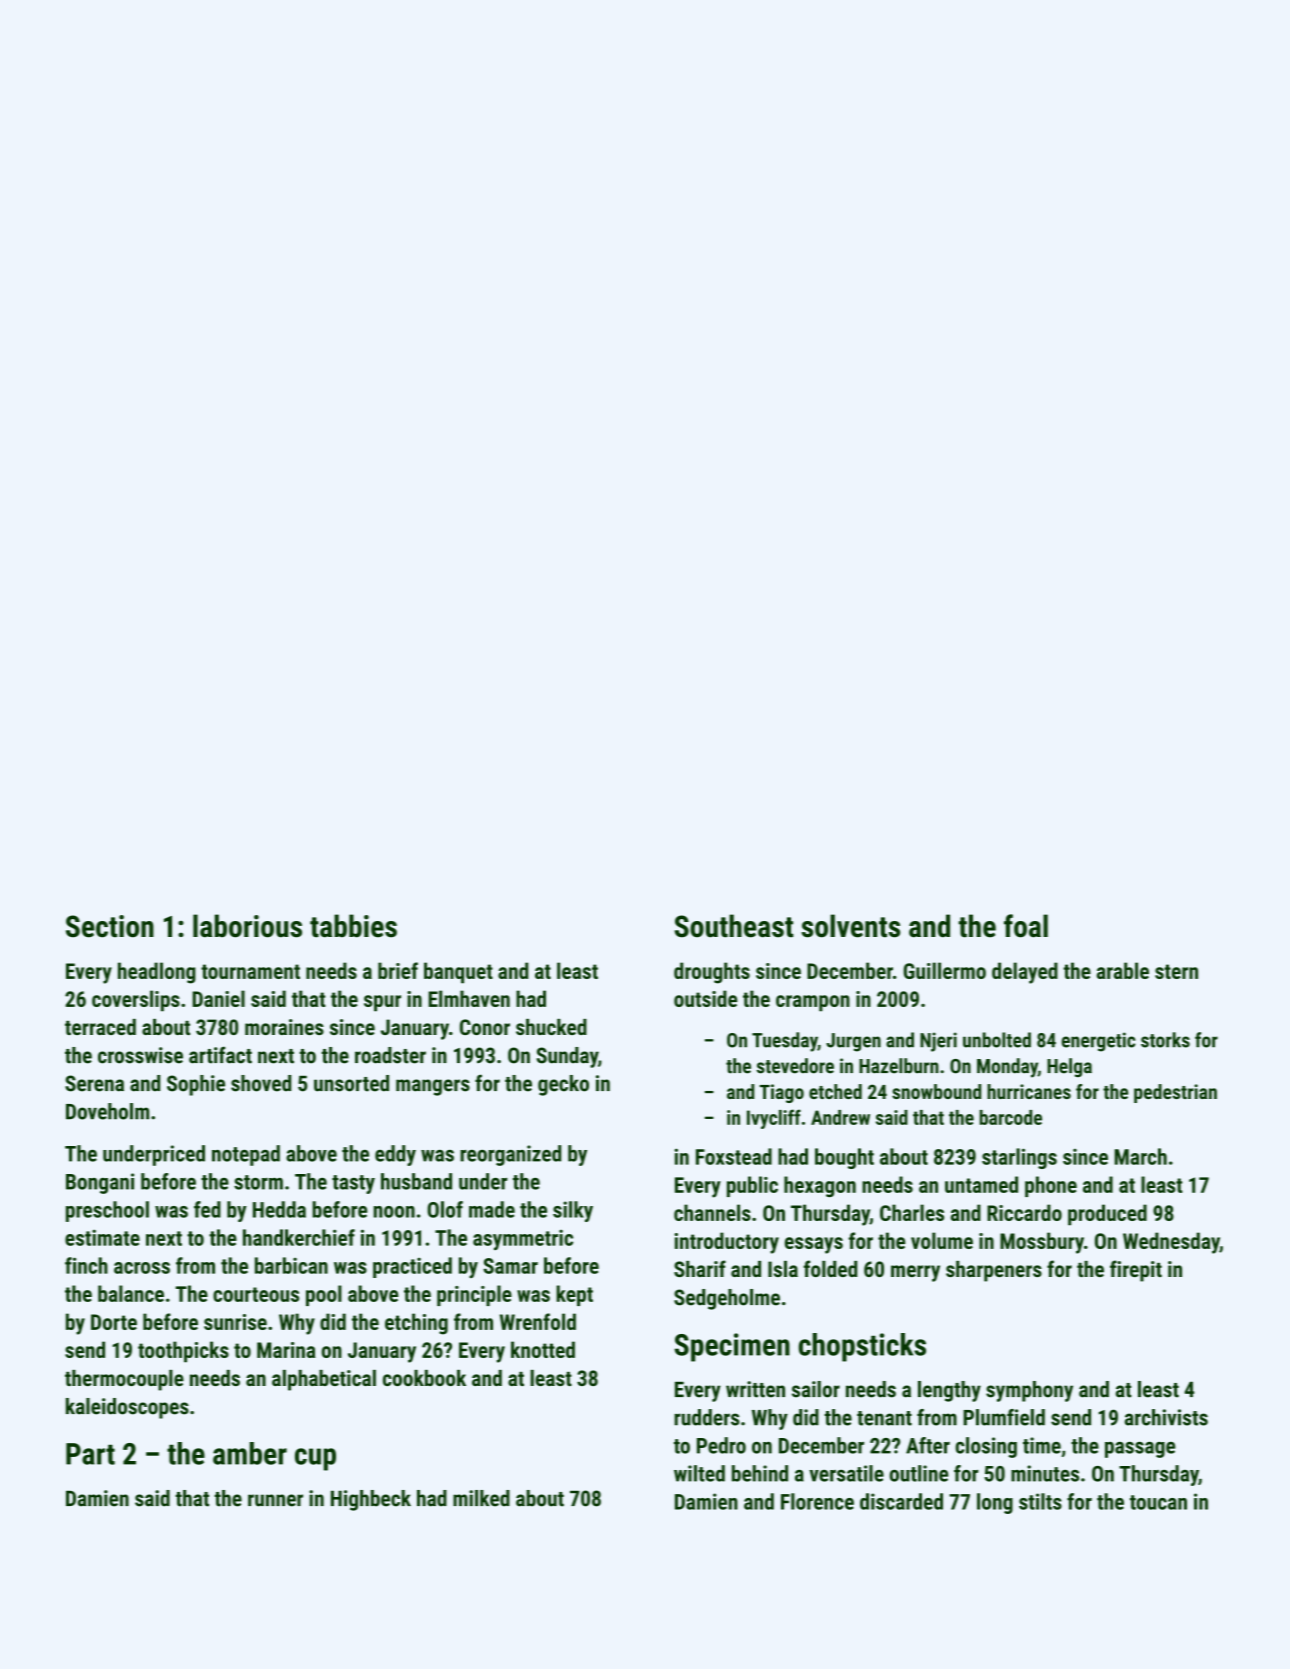  I want to click on asymmetric, so click(523, 1239).
